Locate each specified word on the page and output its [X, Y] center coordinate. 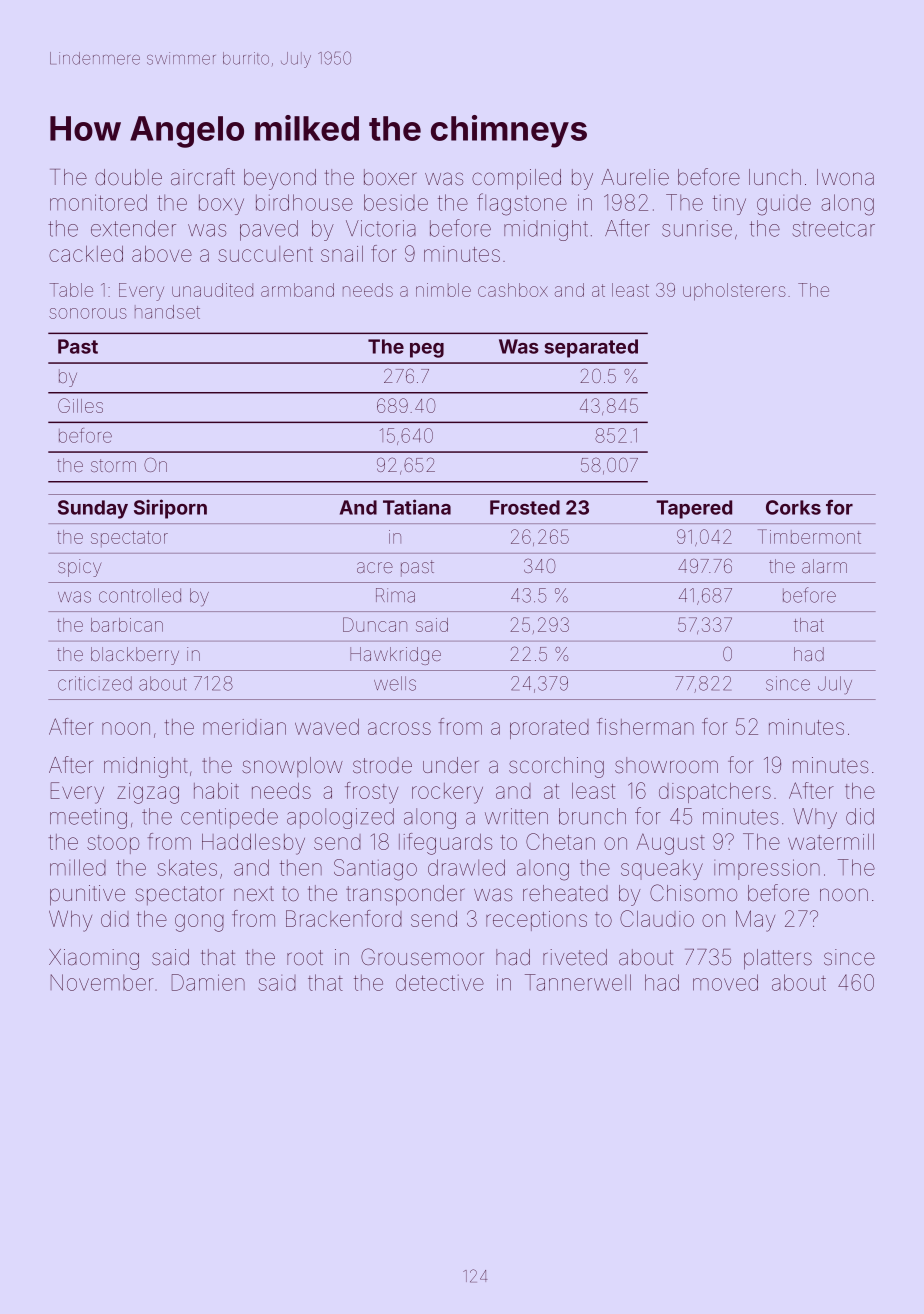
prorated [549, 729]
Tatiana [417, 507]
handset [167, 312]
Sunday [93, 509]
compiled [516, 179]
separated [591, 348]
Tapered [694, 509]
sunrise [697, 228]
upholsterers [734, 292]
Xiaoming [94, 959]
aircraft [203, 176]
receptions [536, 921]
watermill [831, 842]
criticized [95, 683]
